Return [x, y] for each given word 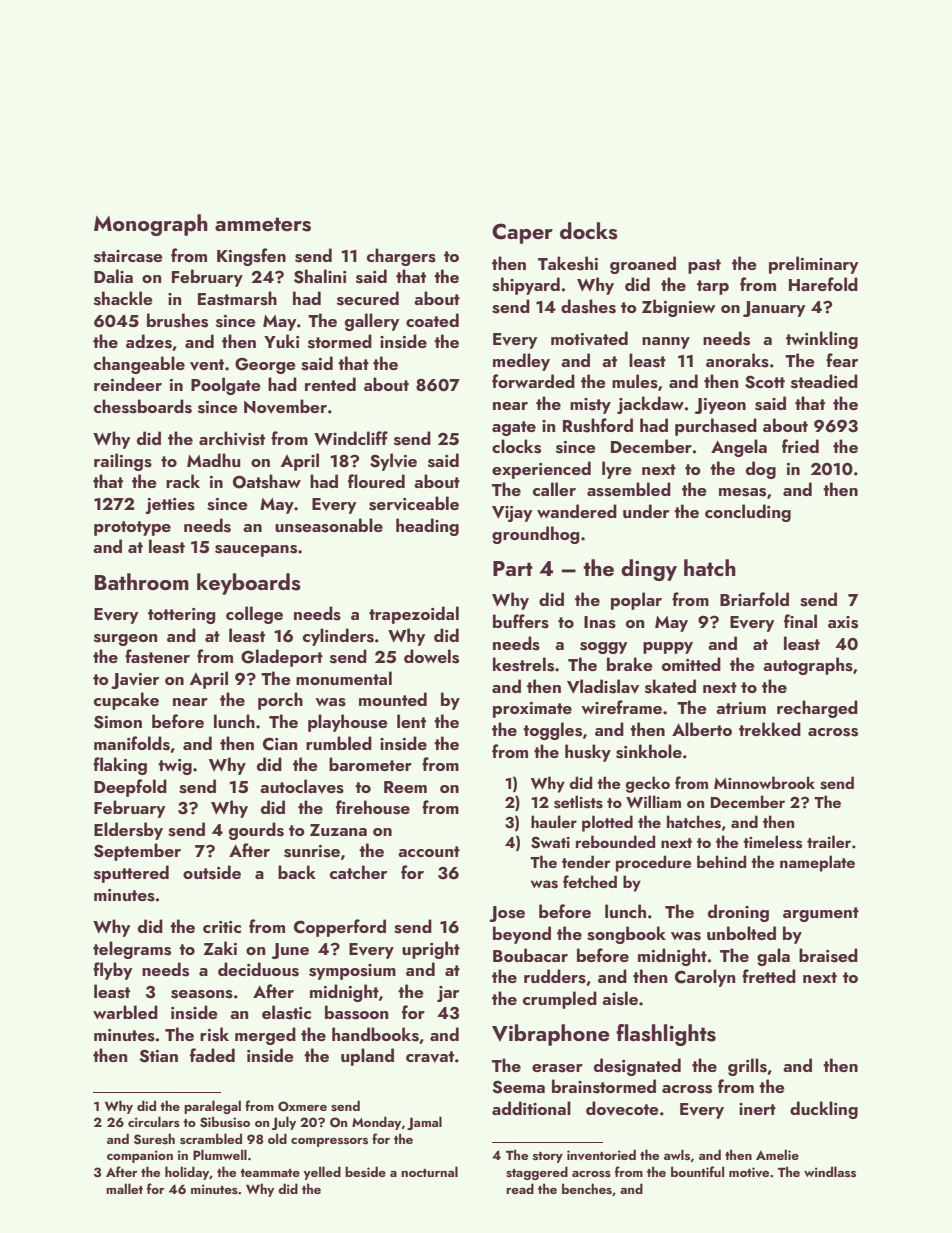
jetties [170, 506]
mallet [124, 1188]
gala [773, 957]
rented [330, 384]
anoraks [737, 360]
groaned [643, 265]
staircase [128, 256]
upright [431, 950]
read [520, 1188]
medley [521, 362]
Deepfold [130, 788]
